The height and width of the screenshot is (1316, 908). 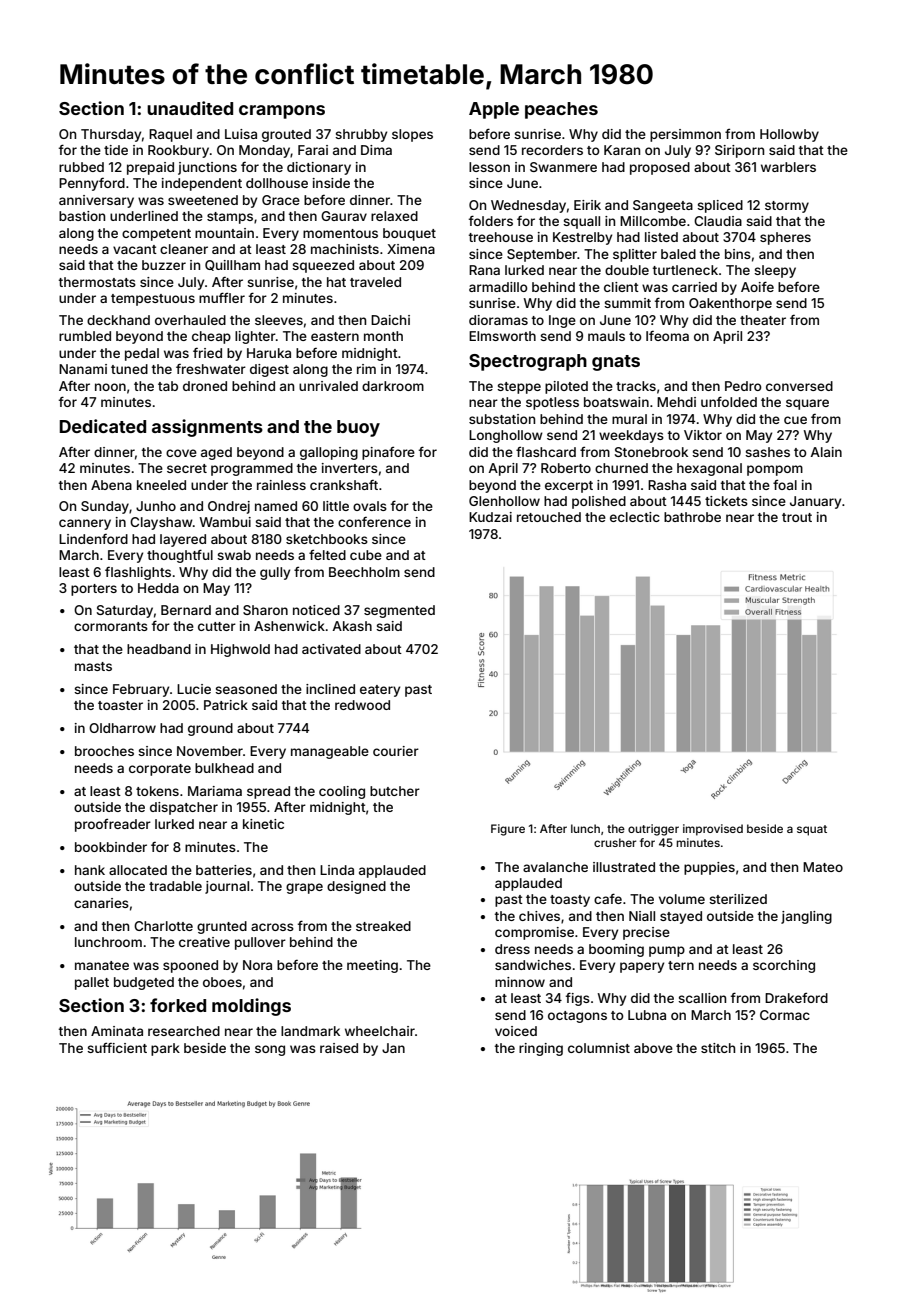 What do you see at coordinates (393, 386) in the screenshot?
I see `darkroom` at bounding box center [393, 386].
